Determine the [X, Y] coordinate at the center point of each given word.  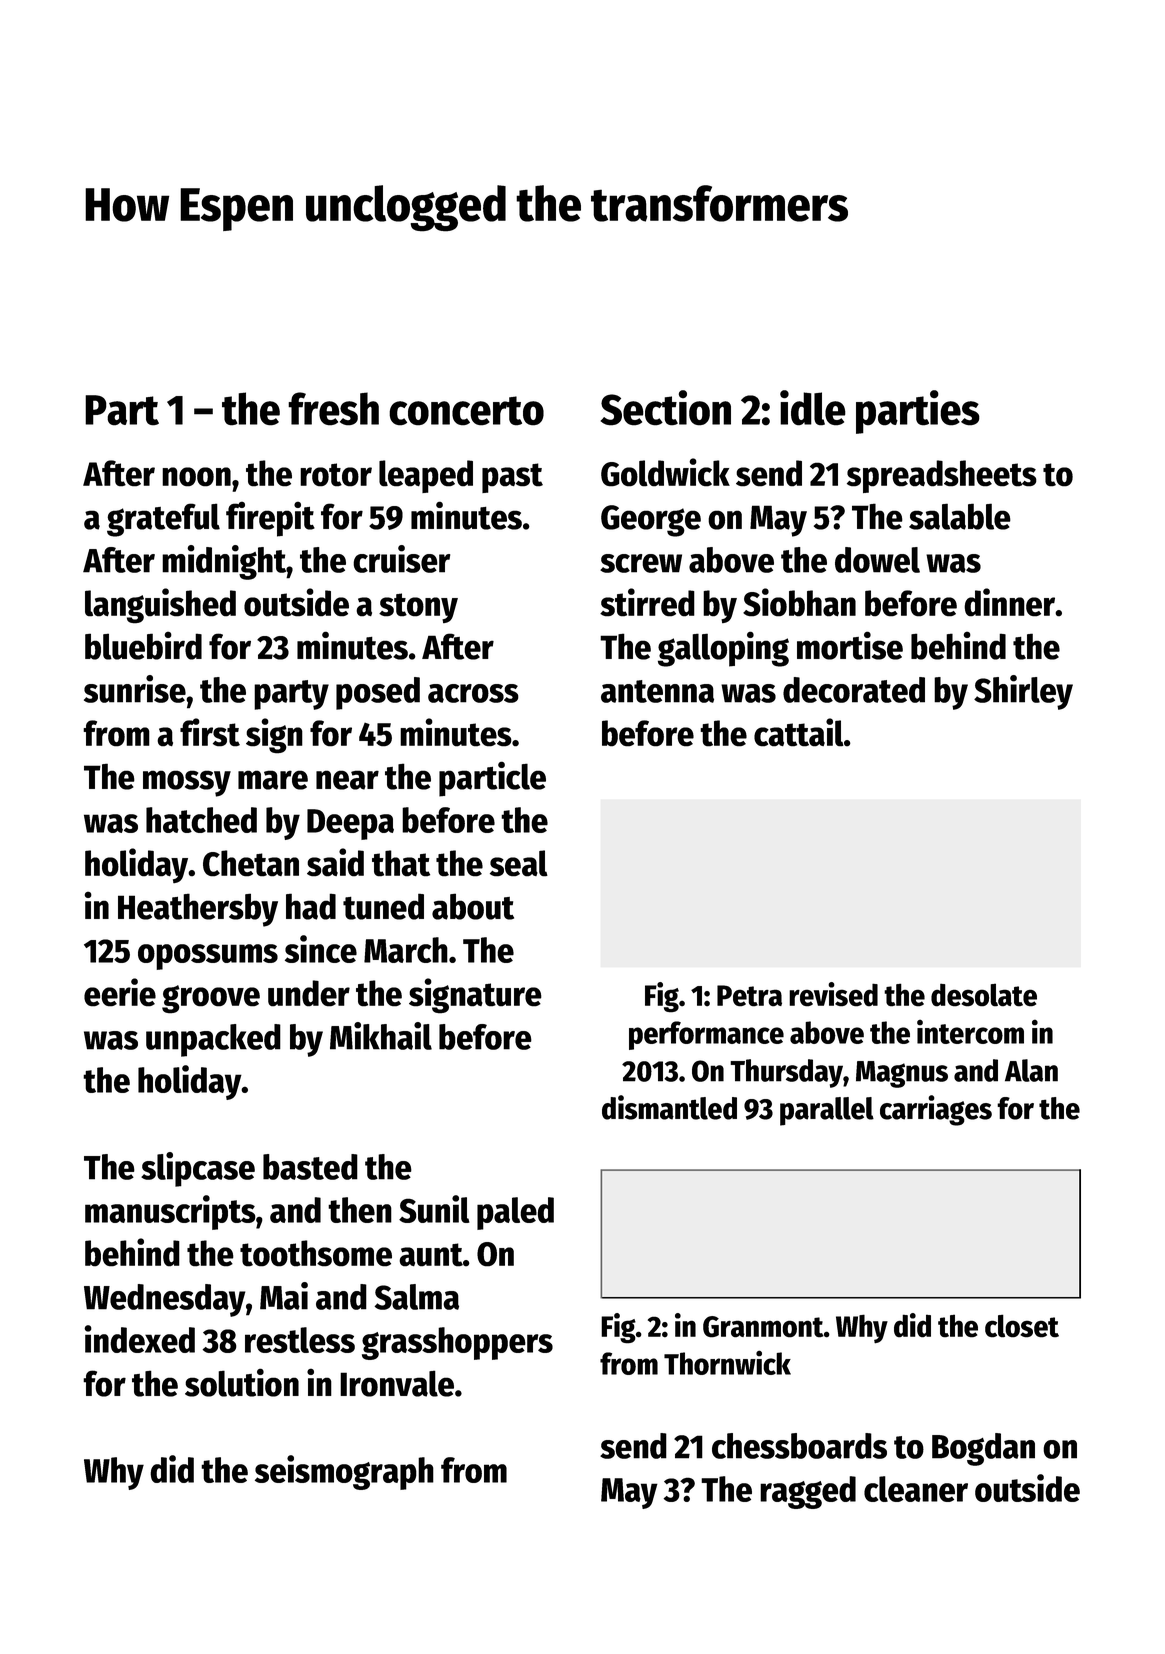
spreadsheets [942, 476]
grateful [163, 520]
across [473, 693]
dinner [1010, 602]
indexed [139, 1339]
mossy [187, 783]
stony [418, 608]
